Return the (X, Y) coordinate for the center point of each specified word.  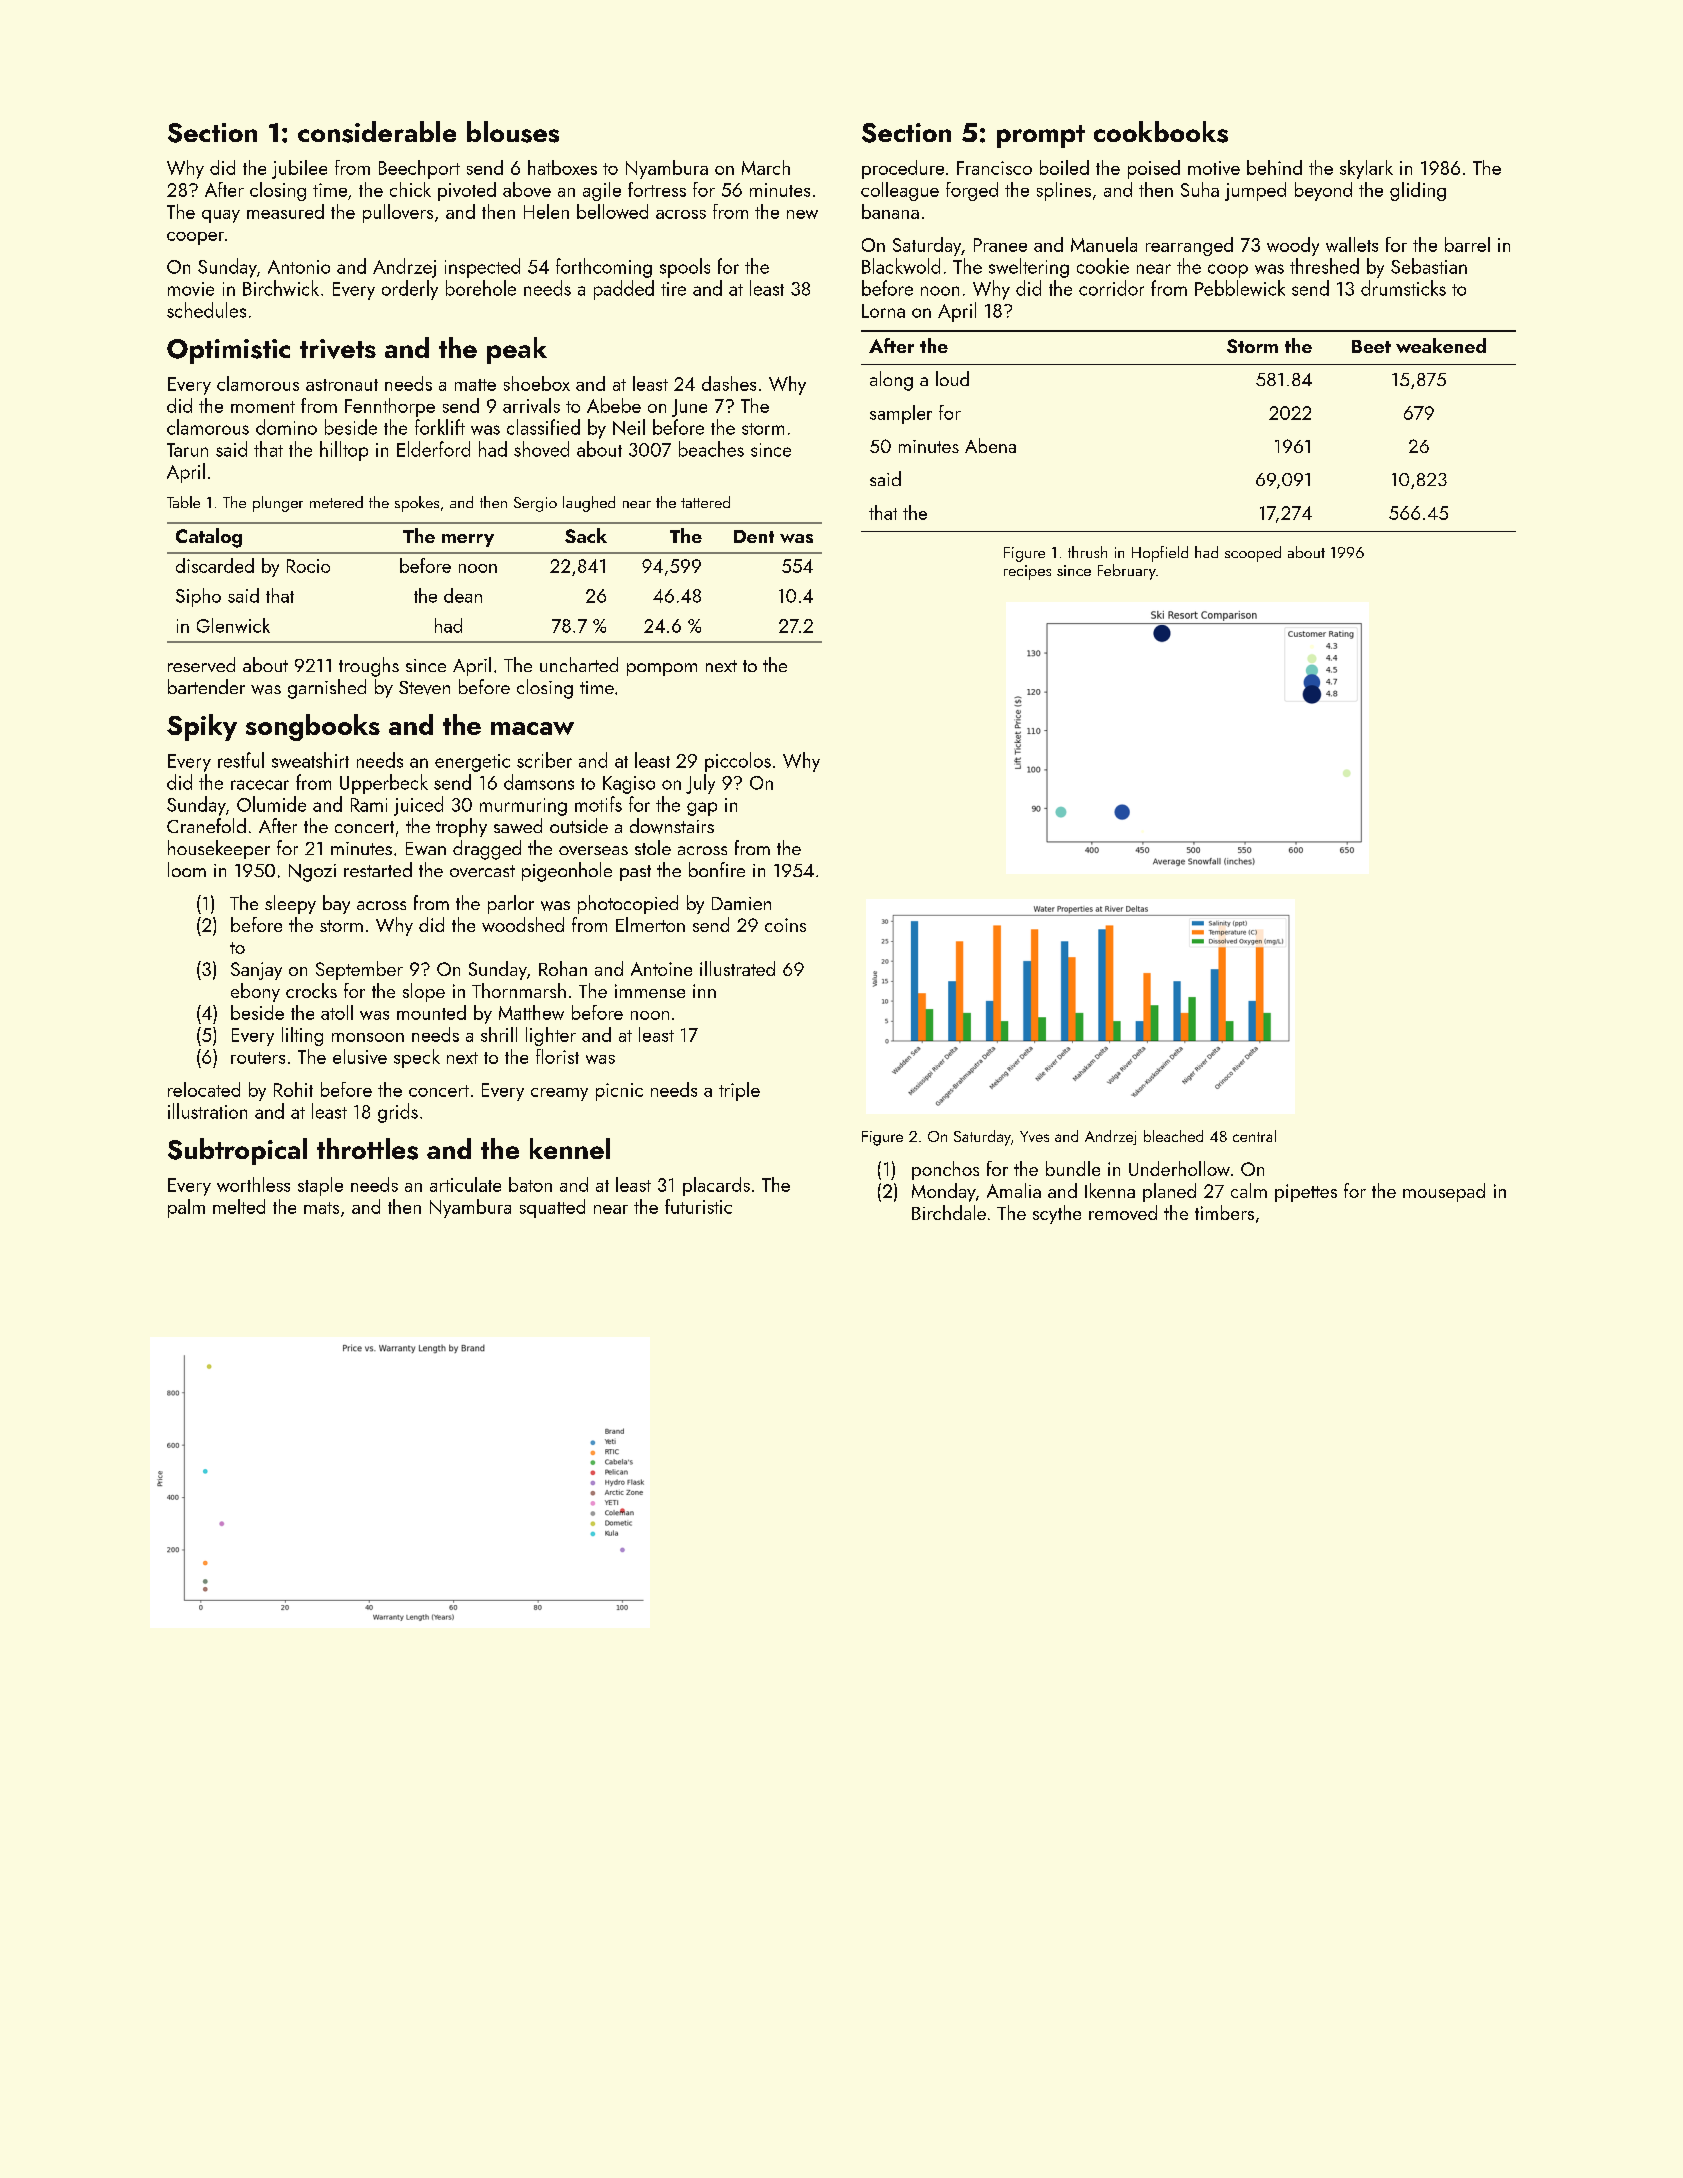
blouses (513, 132)
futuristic (698, 1206)
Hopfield (1160, 554)
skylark (1366, 169)
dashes (729, 383)
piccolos (738, 762)
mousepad (1444, 1192)
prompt (1041, 136)
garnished (327, 689)
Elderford (433, 449)
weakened (1441, 345)
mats (321, 1208)
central (1254, 1136)
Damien (741, 903)
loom (187, 869)
